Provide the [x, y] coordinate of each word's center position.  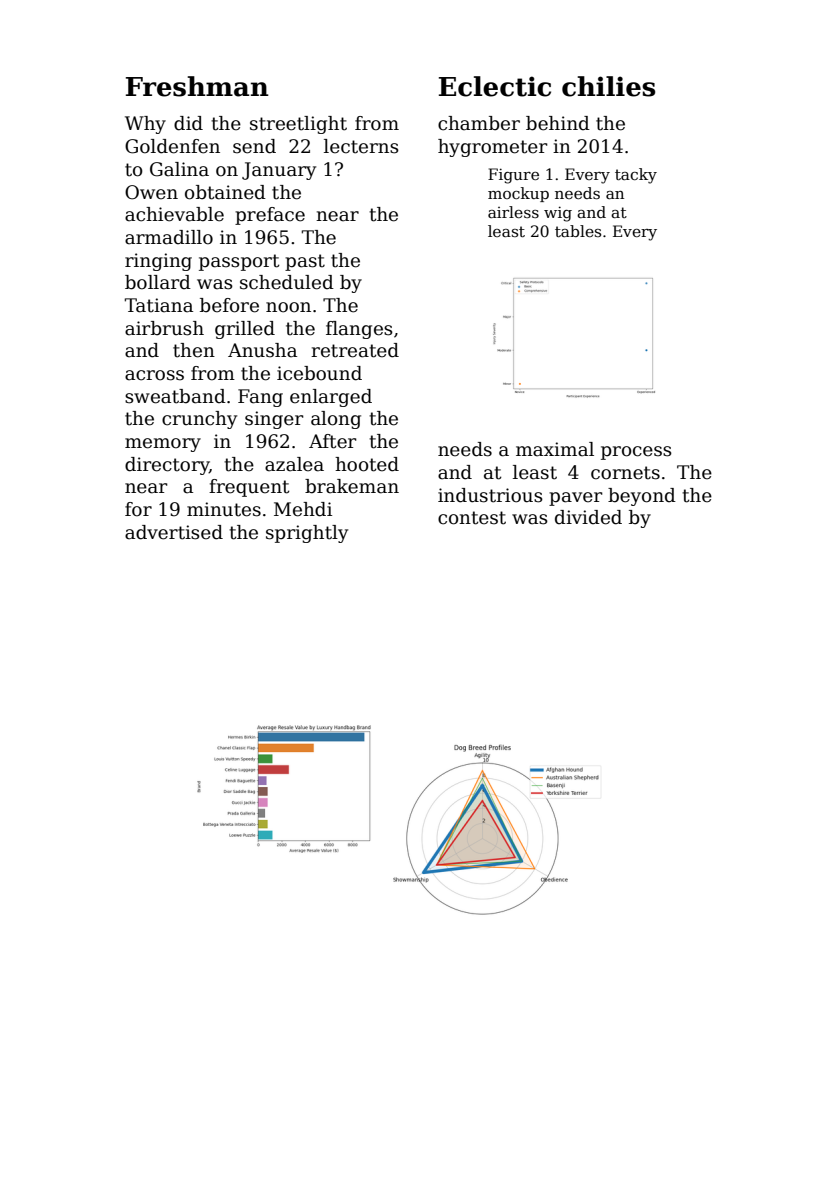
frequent [249, 488]
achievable [174, 214]
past [305, 262]
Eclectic [495, 86]
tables [578, 231]
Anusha [262, 350]
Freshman [197, 86]
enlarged [331, 398]
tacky [636, 176]
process [636, 453]
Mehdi [303, 509]
